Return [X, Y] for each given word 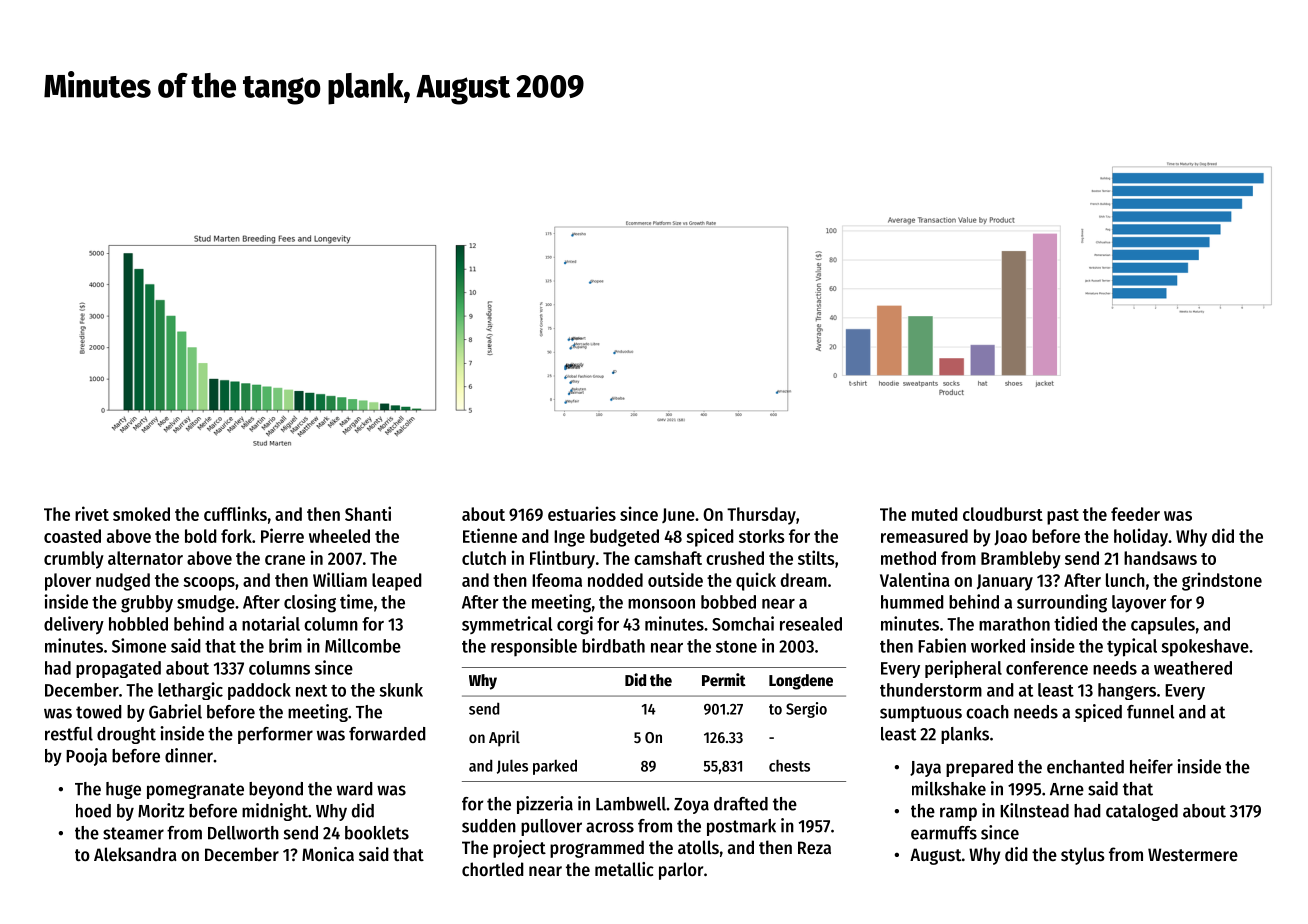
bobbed [728, 602]
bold [201, 536]
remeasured [924, 536]
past [1063, 517]
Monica [328, 854]
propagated [118, 669]
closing [310, 603]
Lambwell [631, 804]
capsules [1163, 626]
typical [1132, 647]
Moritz [161, 810]
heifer [1151, 766]
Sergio [806, 710]
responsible [534, 647]
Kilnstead [1034, 810]
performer [275, 735]
